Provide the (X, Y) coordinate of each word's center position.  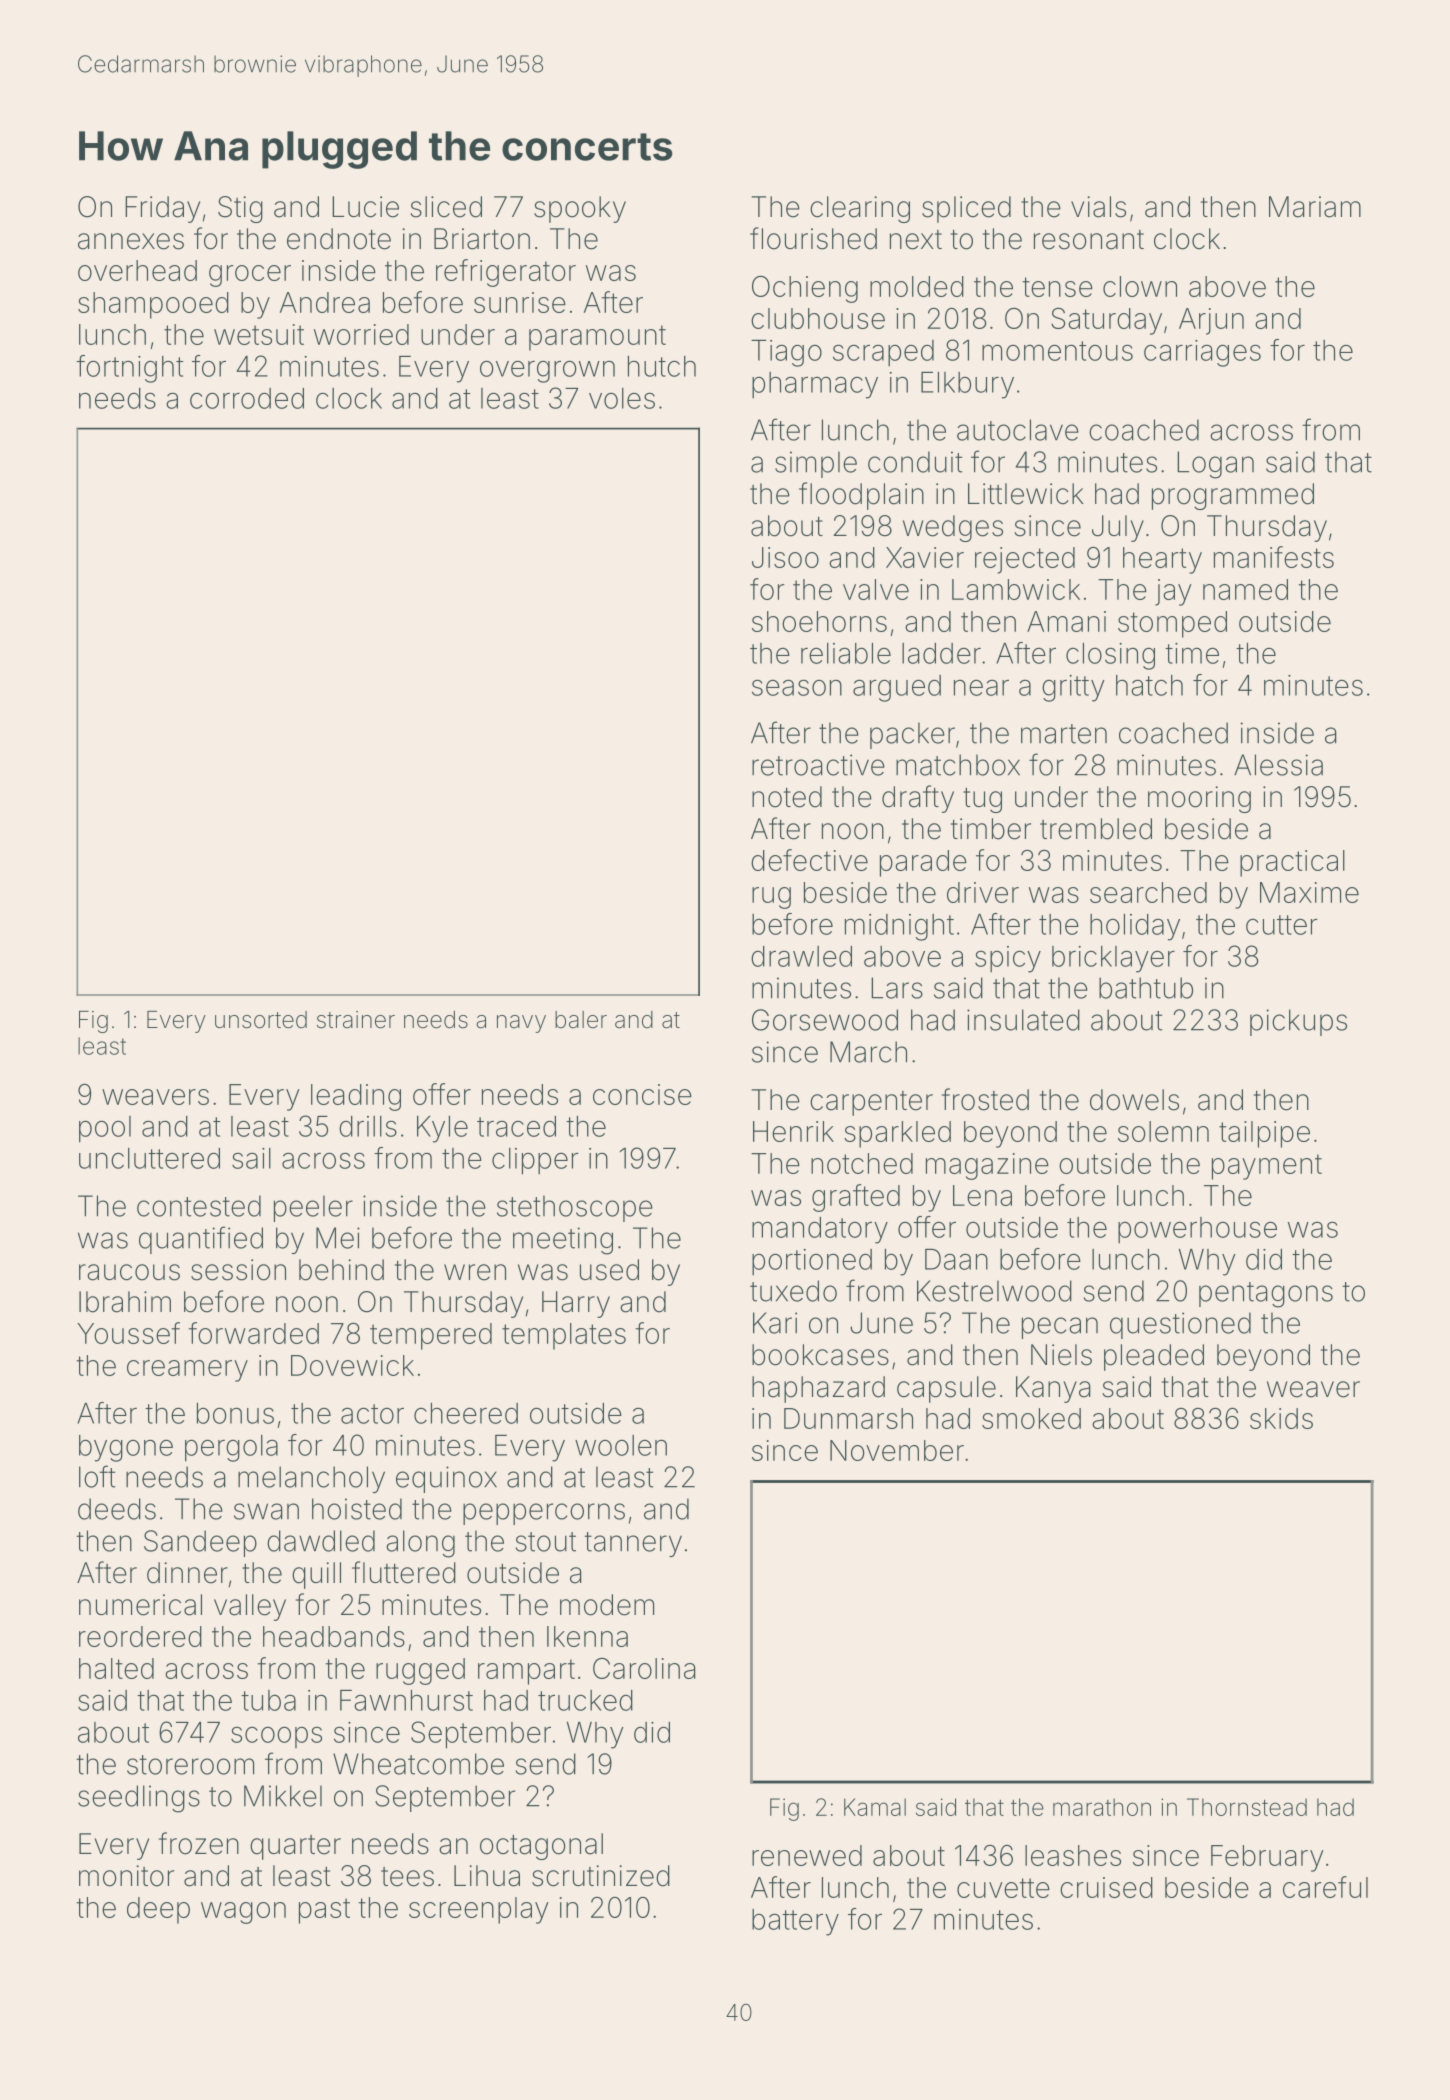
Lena (982, 1195)
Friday (162, 209)
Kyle (442, 1129)
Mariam (1315, 207)
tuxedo (793, 1291)
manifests (1274, 557)
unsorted (261, 1020)
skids (1281, 1418)
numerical (140, 1605)
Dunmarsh (848, 1418)
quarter (295, 1847)
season (797, 688)
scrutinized (601, 1876)
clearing (860, 209)
